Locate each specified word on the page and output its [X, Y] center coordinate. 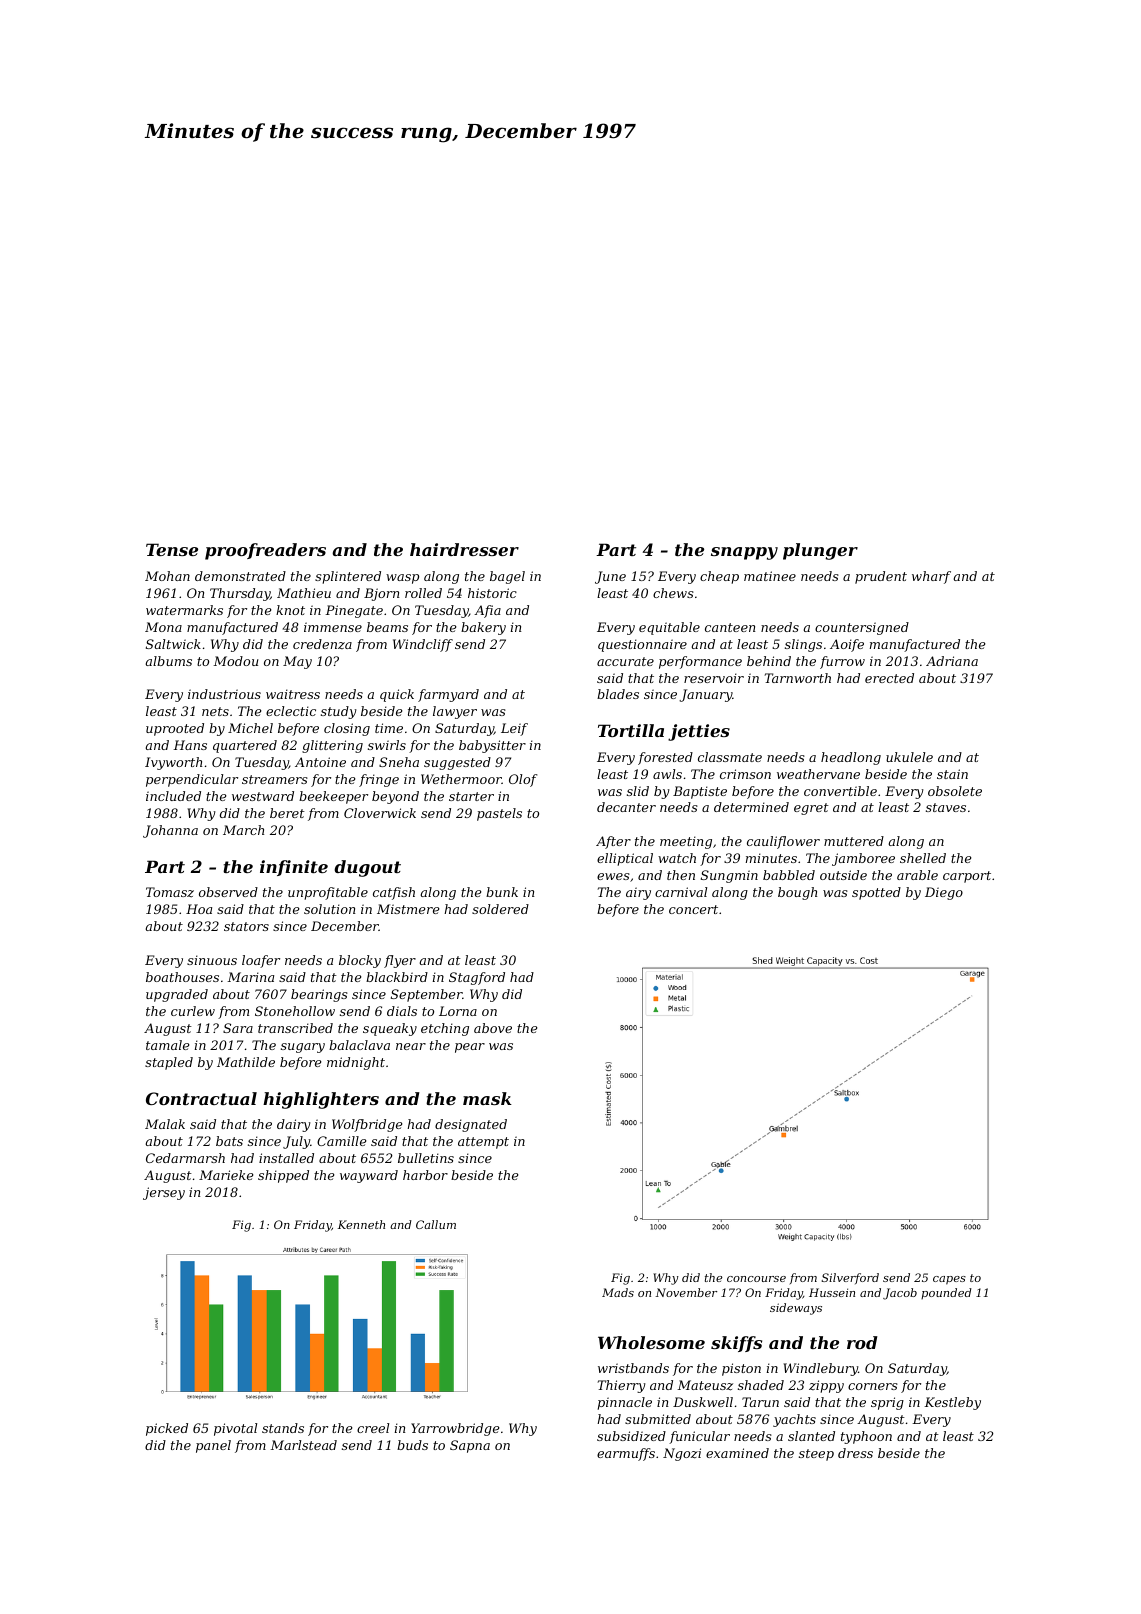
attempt [483, 1143]
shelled [923, 858]
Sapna [470, 1446]
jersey [164, 1193]
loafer [261, 961]
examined [737, 1453]
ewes [613, 876]
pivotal [235, 1429]
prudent [881, 577]
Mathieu [304, 593]
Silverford [850, 1278]
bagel [507, 577]
